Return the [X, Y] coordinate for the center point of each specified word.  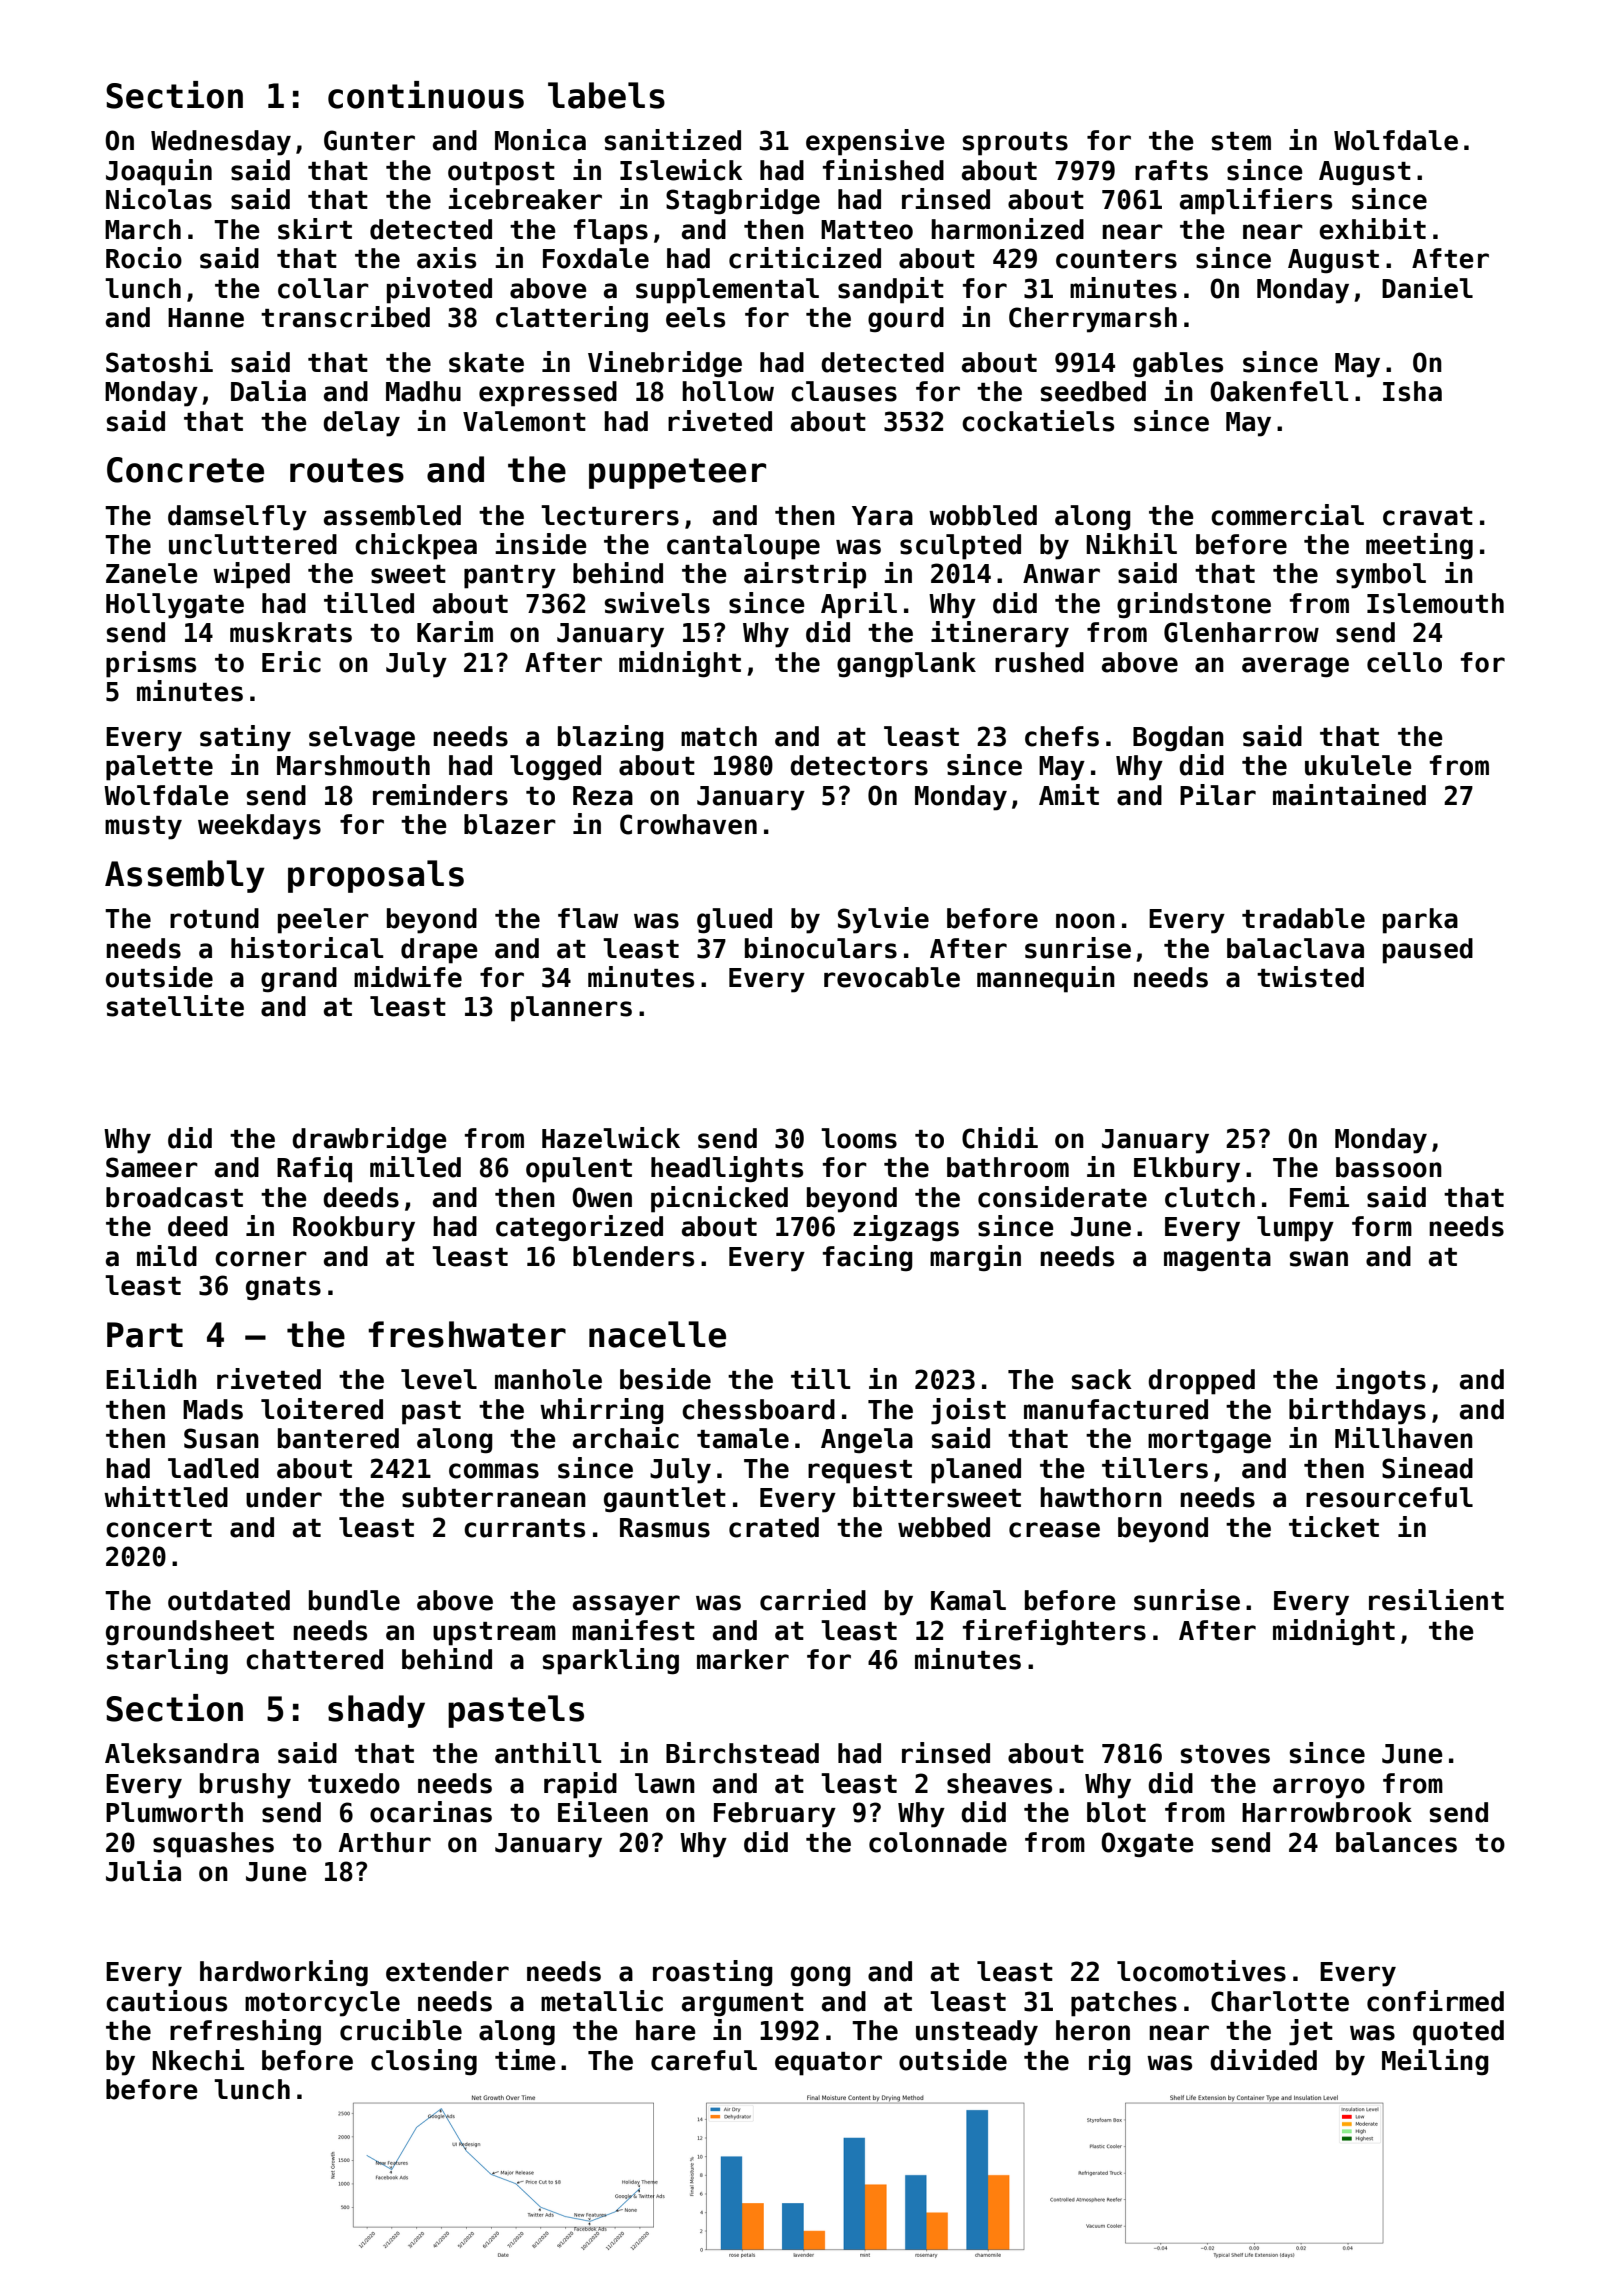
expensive [875, 142]
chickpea [416, 546]
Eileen [603, 1812]
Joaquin [159, 172]
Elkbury [1187, 1170]
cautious [166, 2001]
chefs [1062, 736]
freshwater [467, 1334]
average [1295, 667]
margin [975, 1258]
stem [1241, 141]
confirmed [1435, 2001]
